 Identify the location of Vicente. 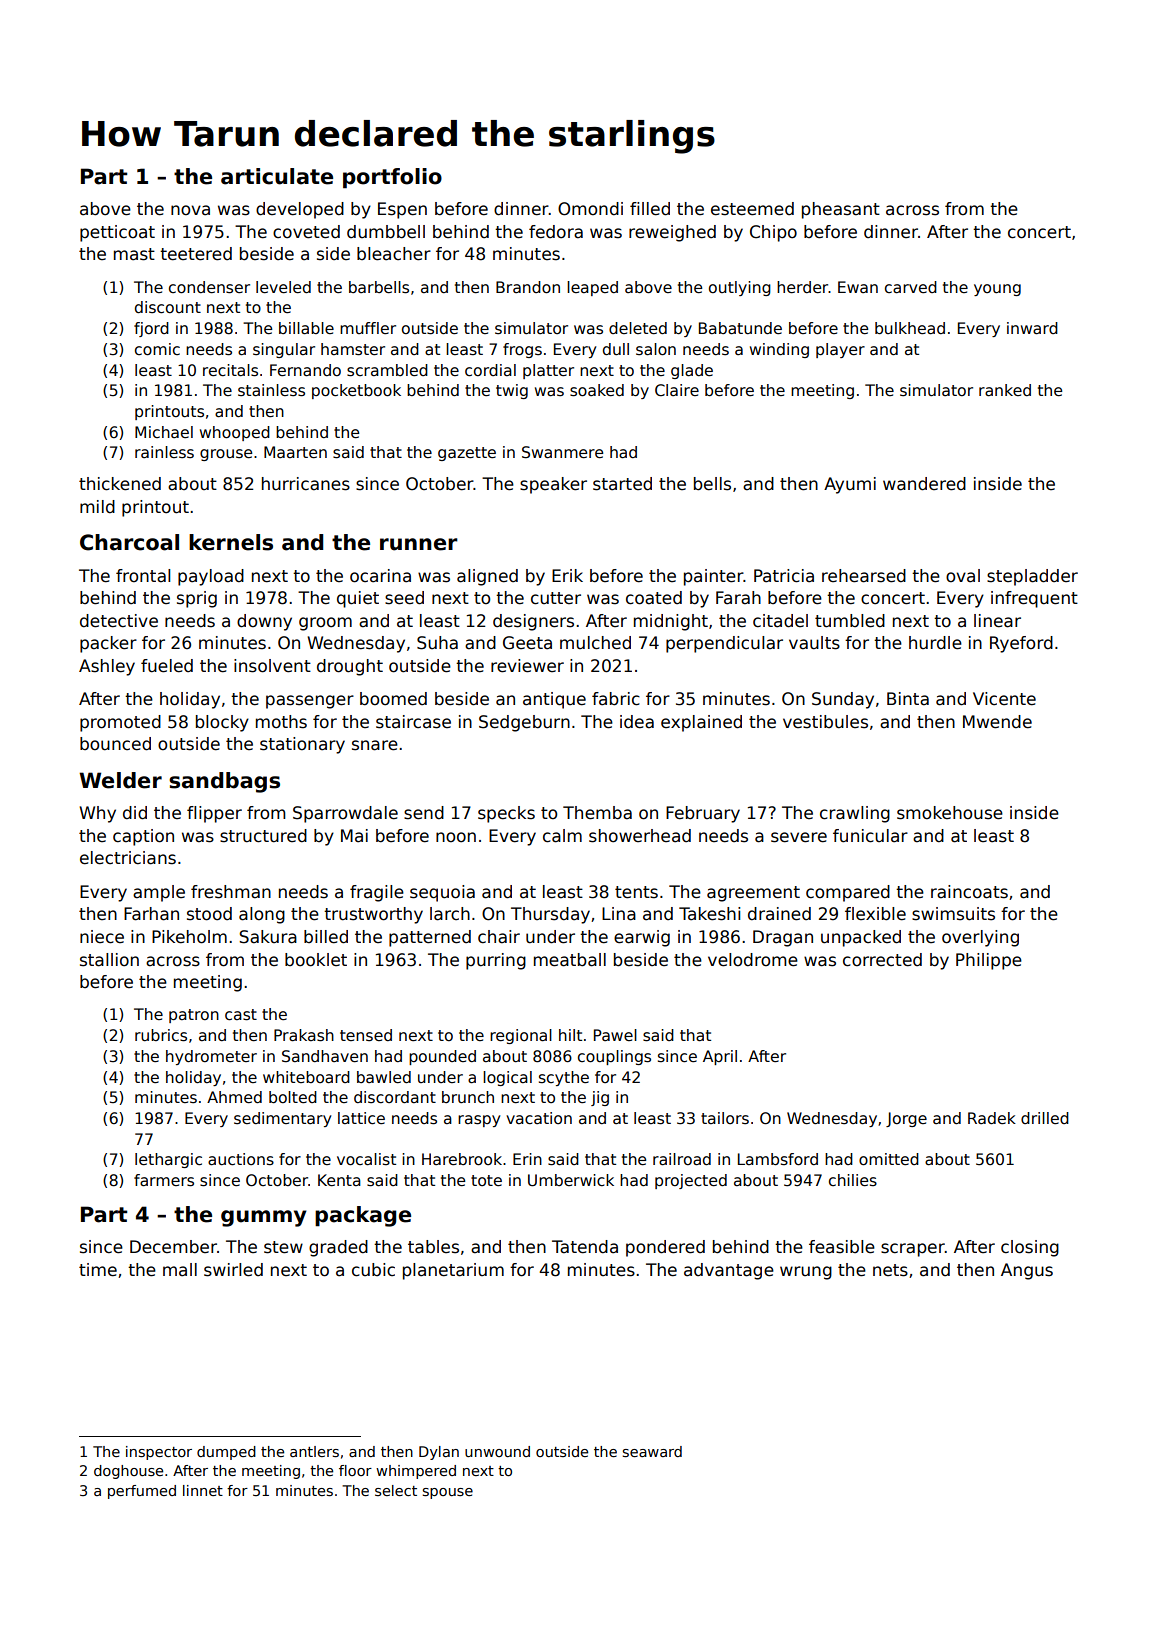
(1004, 699).
